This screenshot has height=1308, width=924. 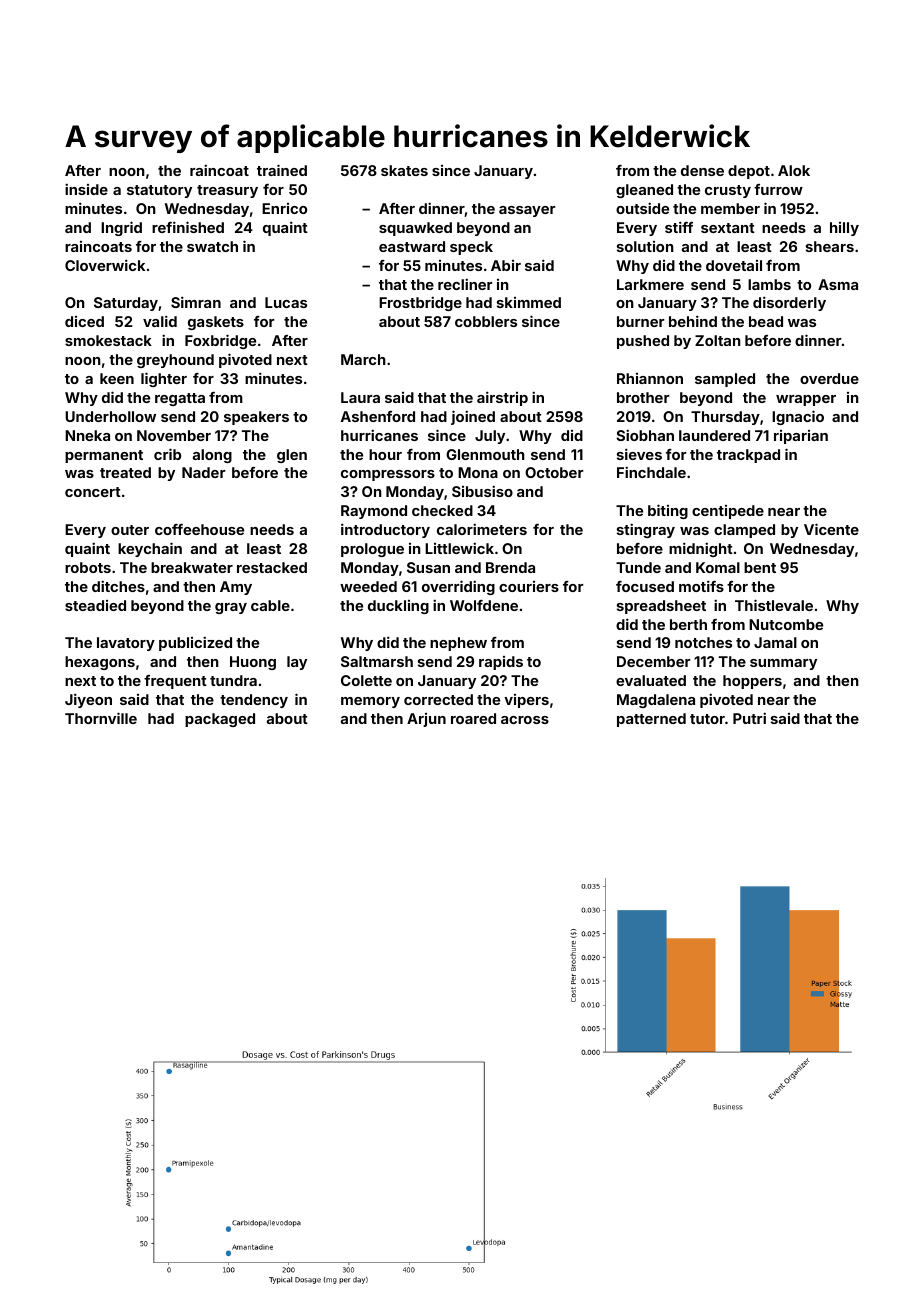 I want to click on riparian, so click(x=801, y=437).
